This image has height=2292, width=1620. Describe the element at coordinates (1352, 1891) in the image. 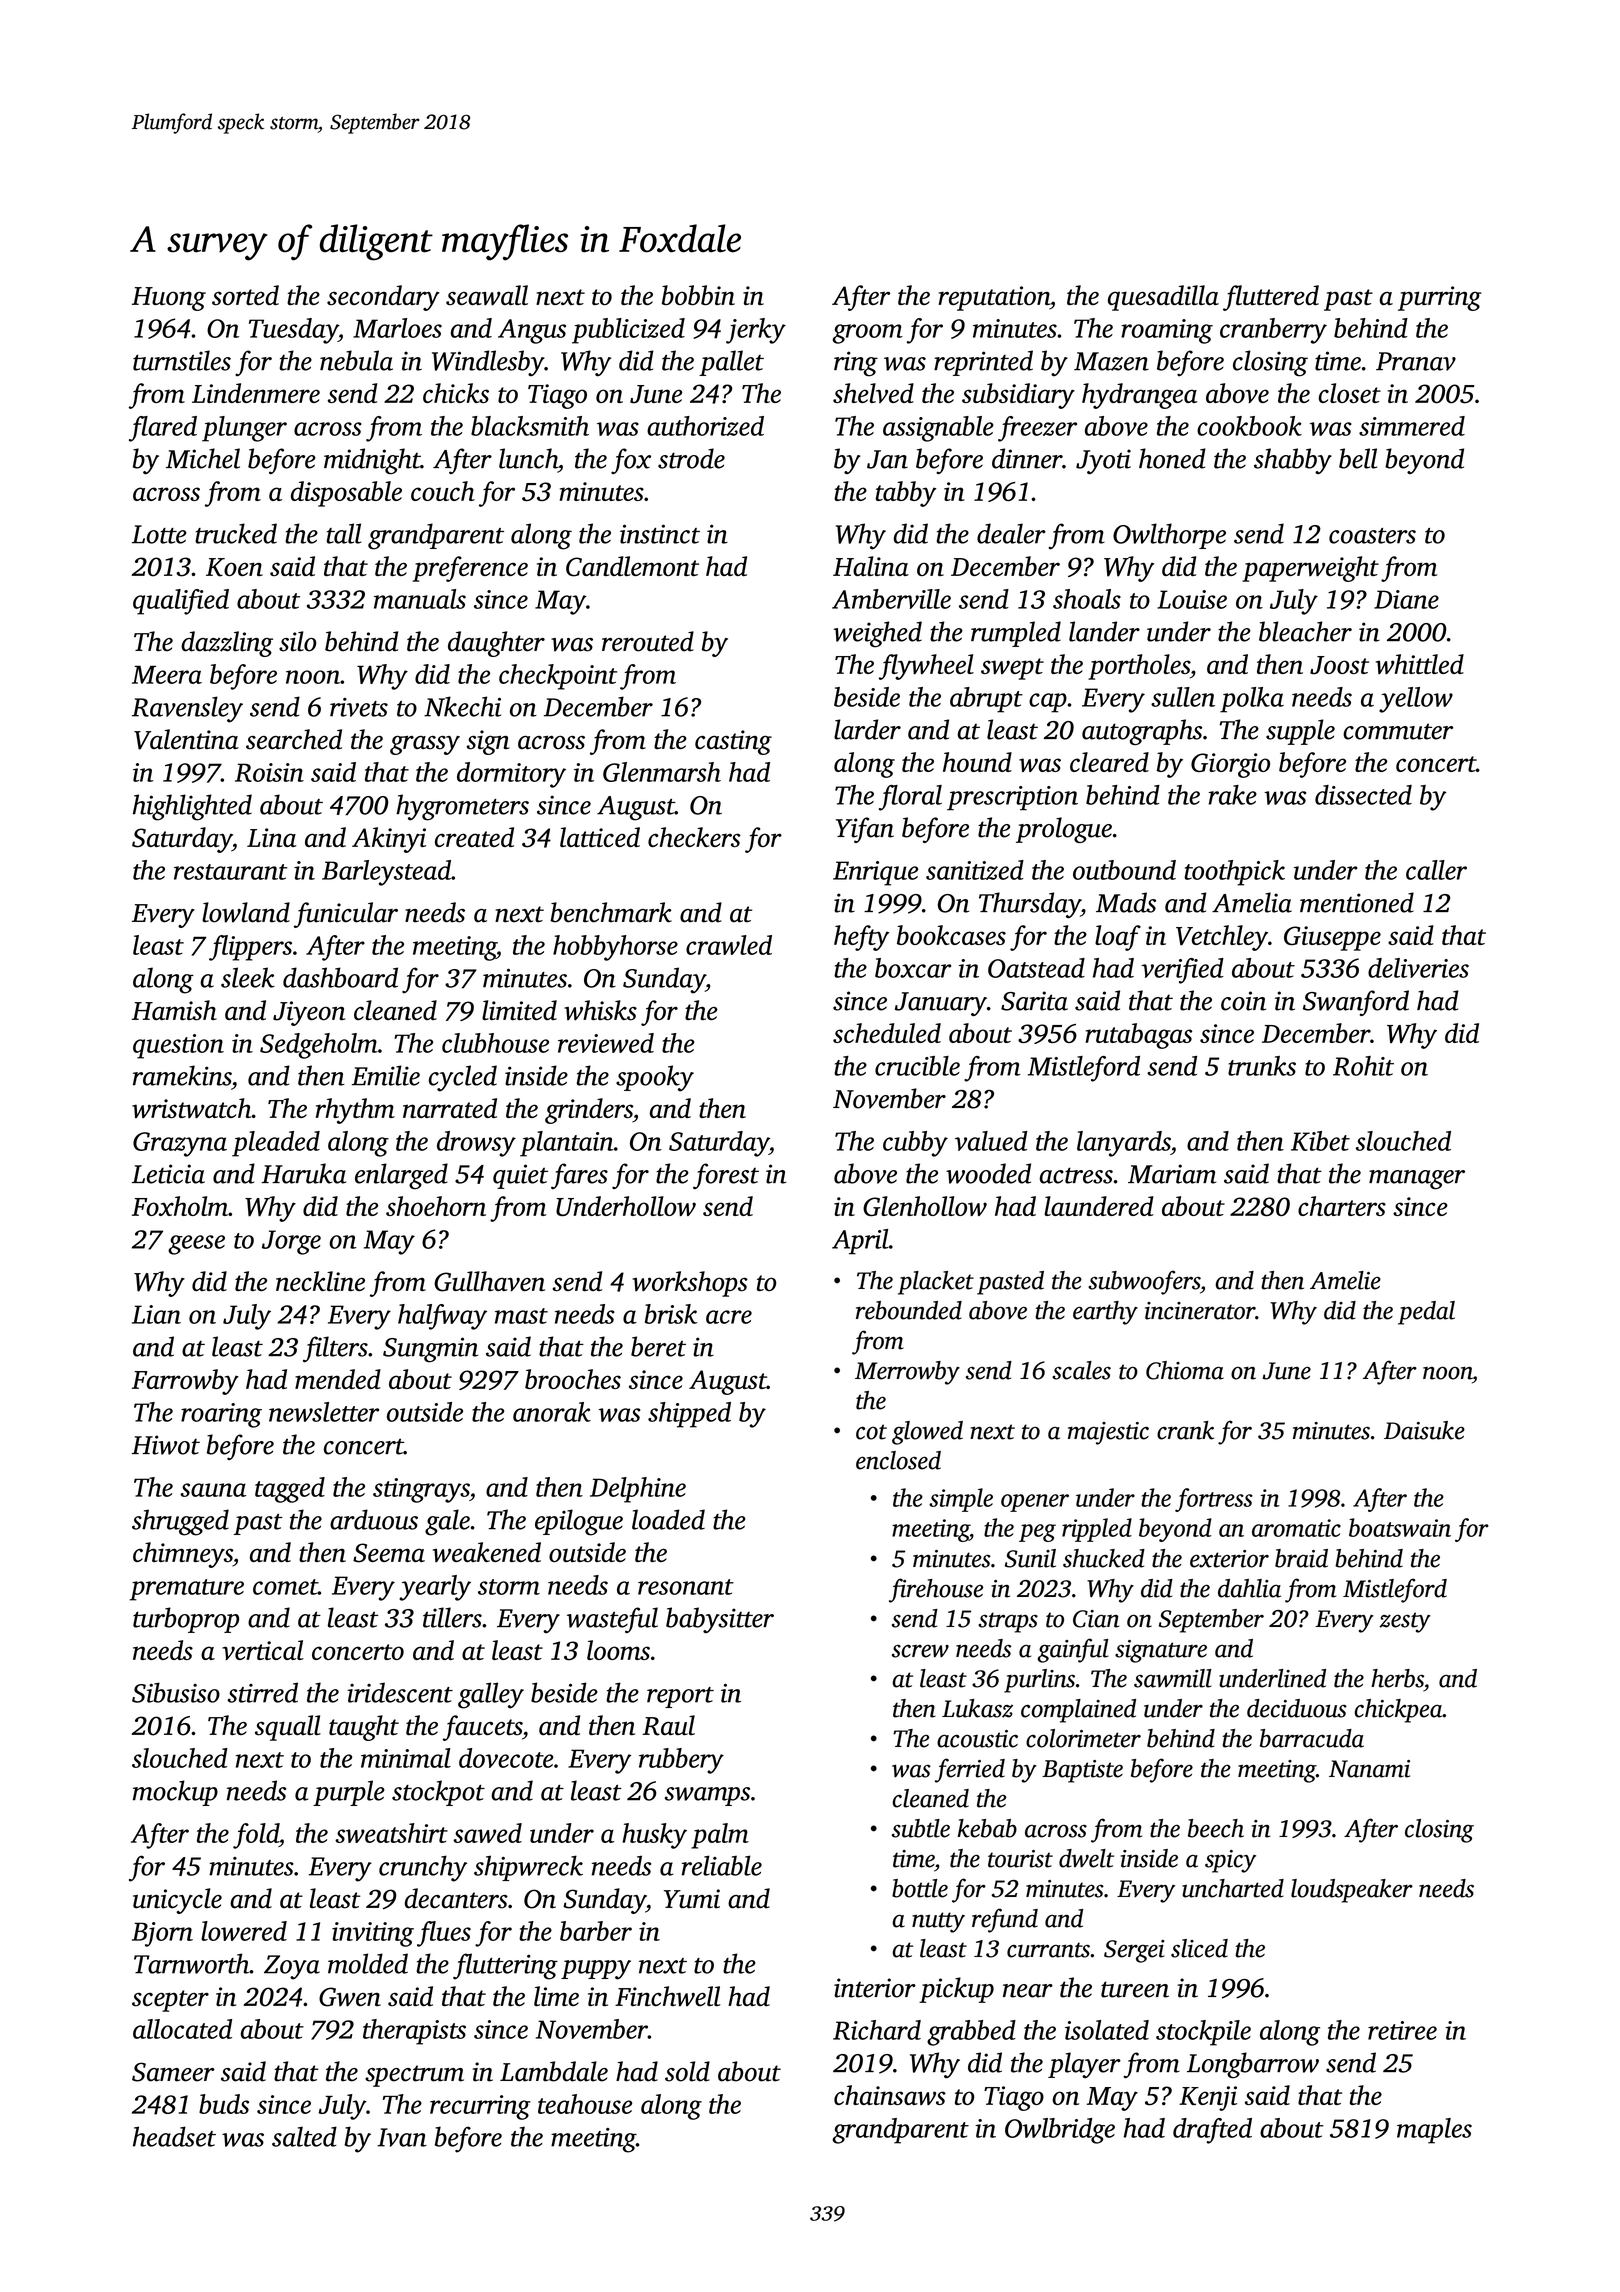

I see `loudspeaker` at that location.
